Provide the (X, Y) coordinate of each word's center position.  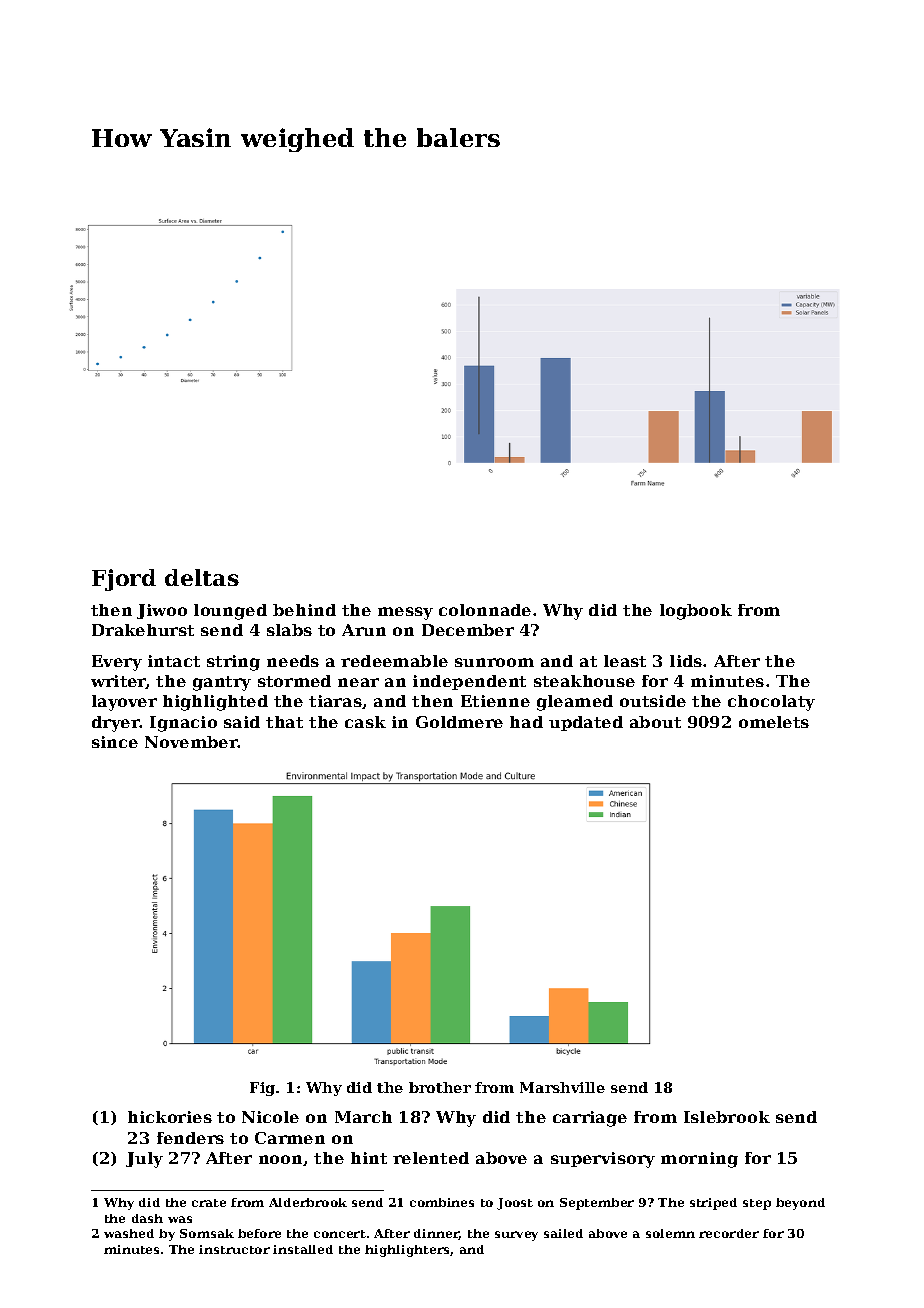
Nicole (270, 1117)
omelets (774, 722)
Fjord (124, 580)
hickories (170, 1117)
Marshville (562, 1087)
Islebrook (727, 1117)
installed (303, 1249)
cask (365, 722)
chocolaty (771, 703)
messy (405, 613)
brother (440, 1087)
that (284, 722)
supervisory (603, 1160)
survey (516, 1236)
